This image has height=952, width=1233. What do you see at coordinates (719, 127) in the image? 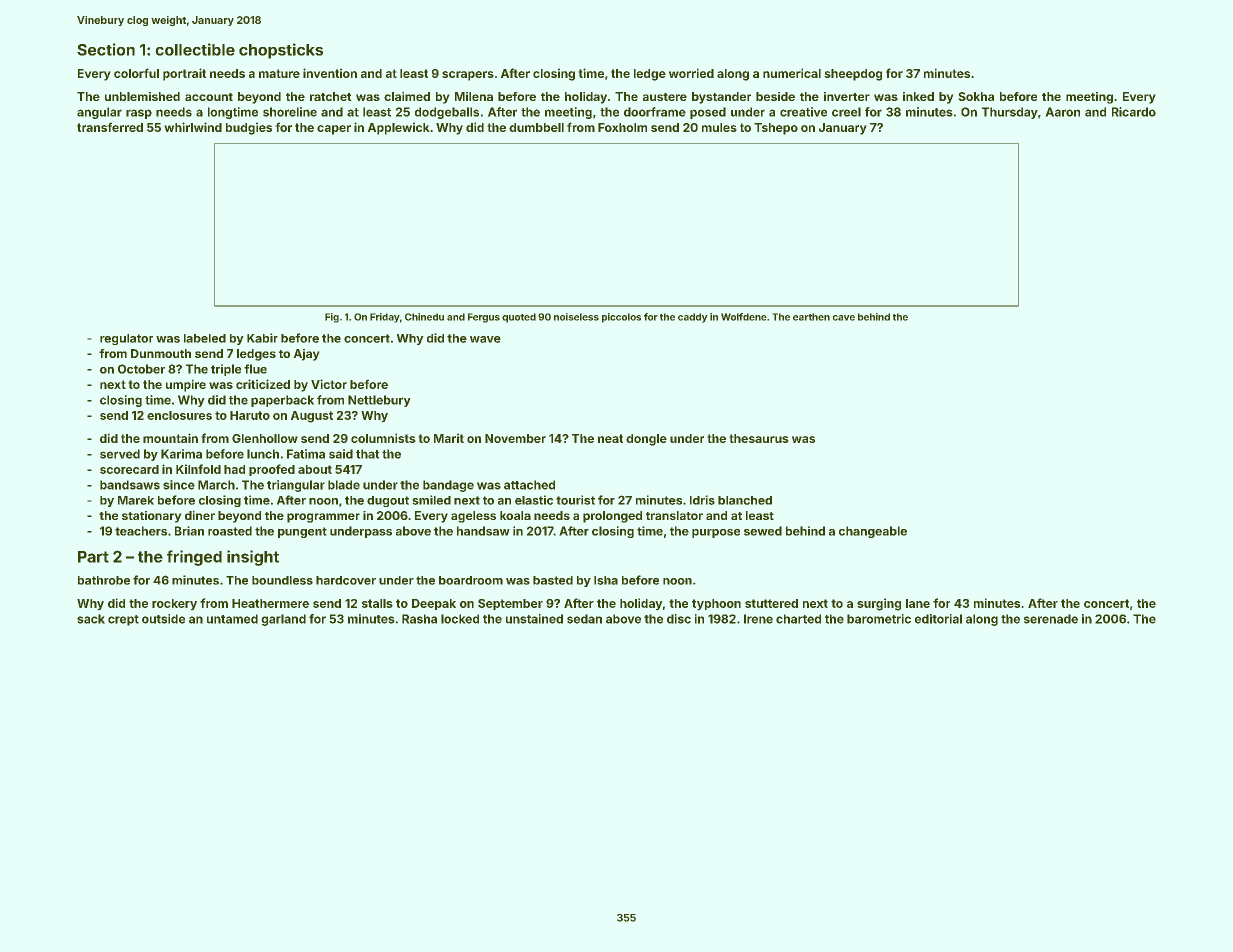
I see `mules` at bounding box center [719, 127].
